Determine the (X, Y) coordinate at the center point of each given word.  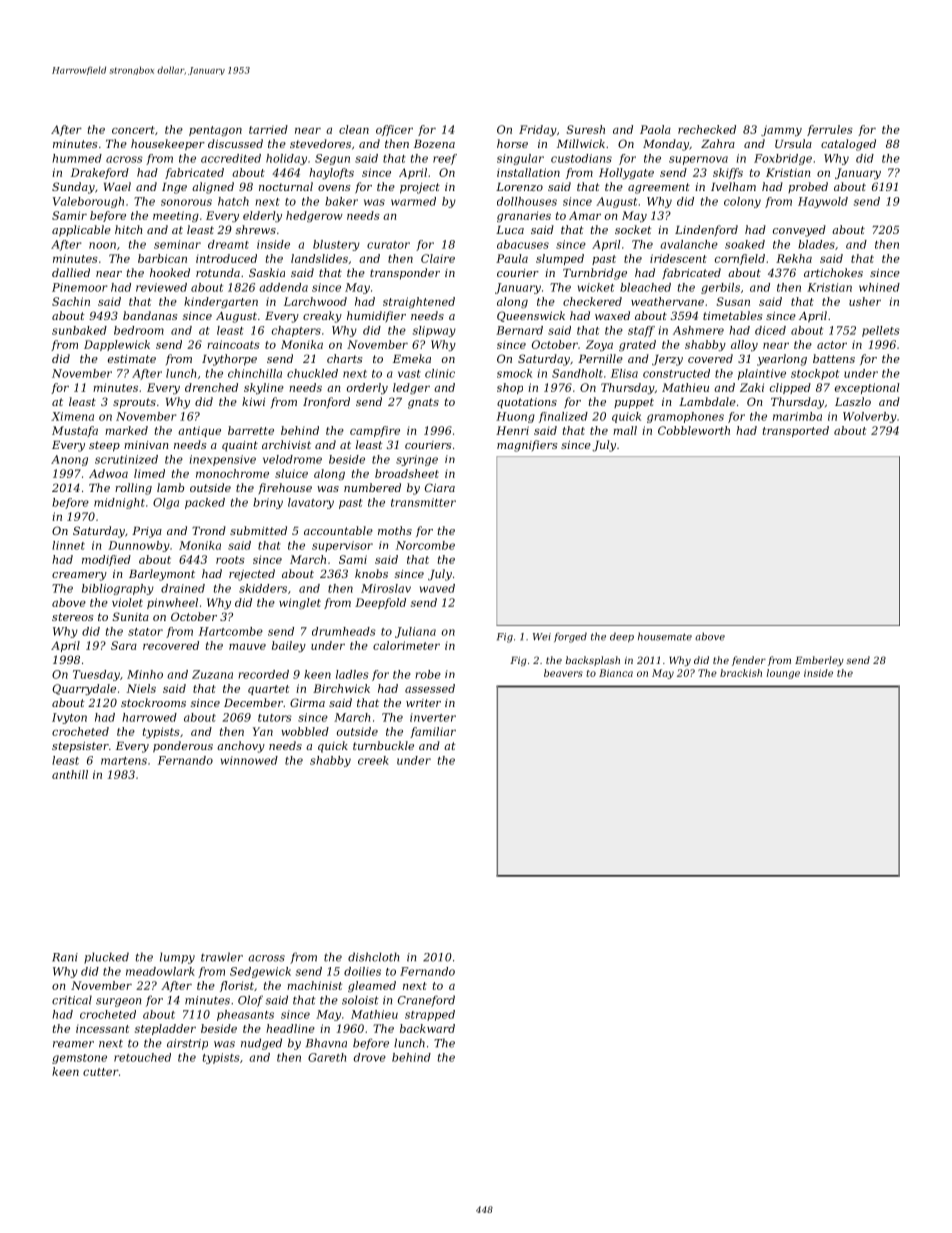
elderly (262, 216)
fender (749, 661)
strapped (430, 1015)
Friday (538, 130)
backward (427, 1028)
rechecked (707, 129)
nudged (261, 1044)
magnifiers (527, 446)
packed (205, 503)
